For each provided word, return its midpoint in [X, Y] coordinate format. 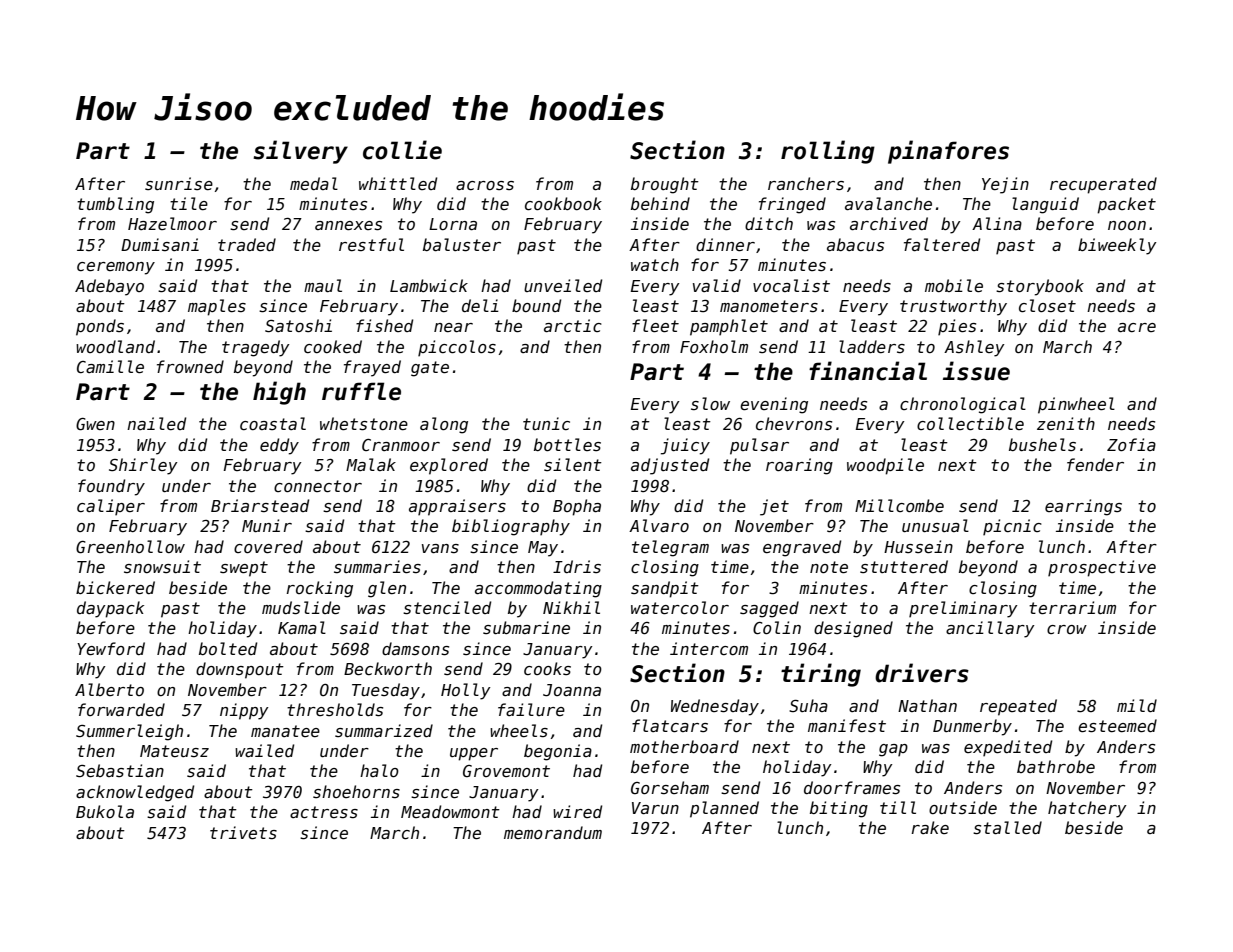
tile [189, 204]
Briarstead [260, 505]
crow [1067, 629]
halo [379, 770]
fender [1095, 465]
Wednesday [715, 707]
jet [774, 507]
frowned [190, 366]
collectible [970, 423]
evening [774, 405]
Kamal [302, 627]
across [485, 185]
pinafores [948, 152]
